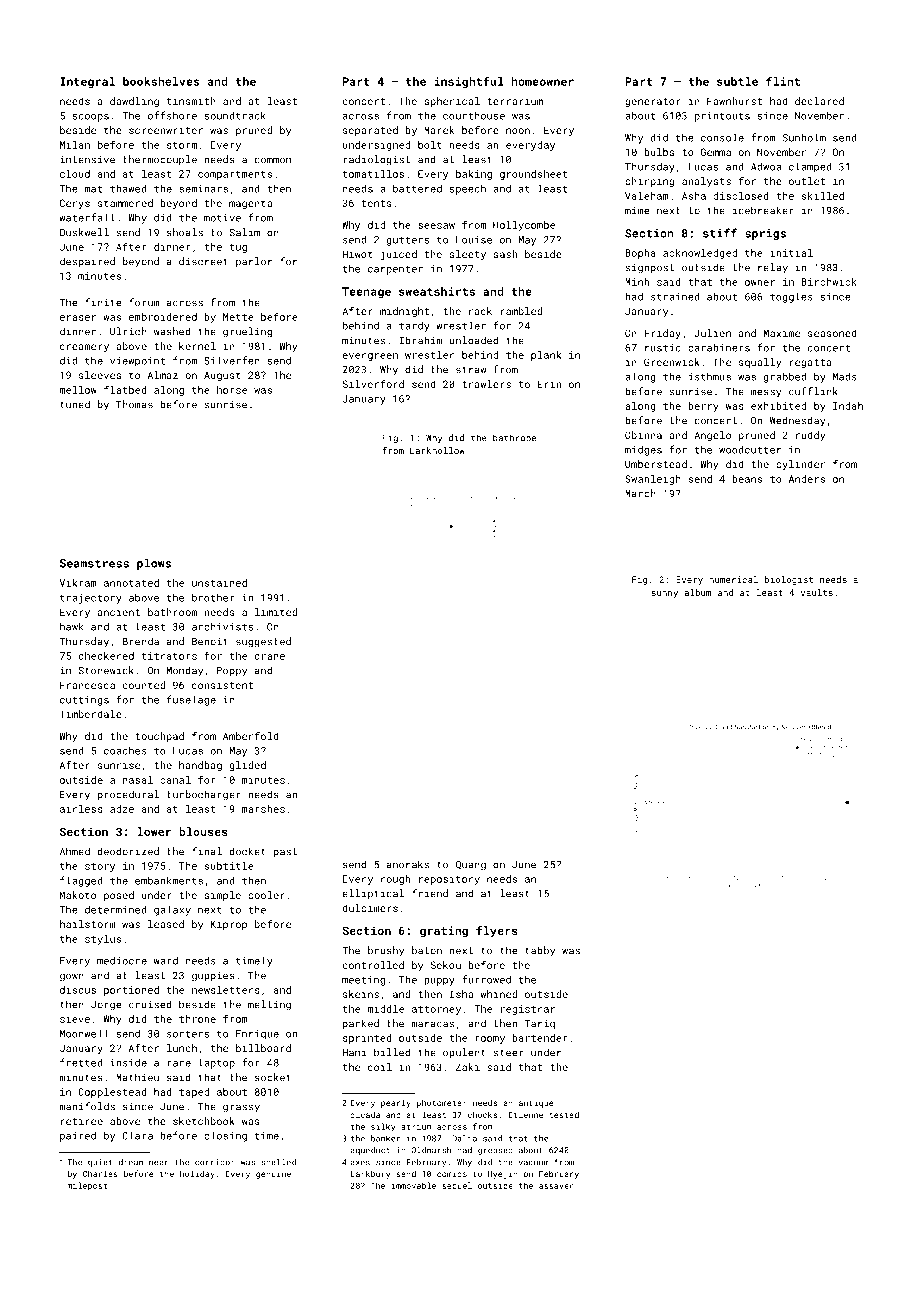 The image size is (924, 1308). I want to click on tabby, so click(540, 951).
